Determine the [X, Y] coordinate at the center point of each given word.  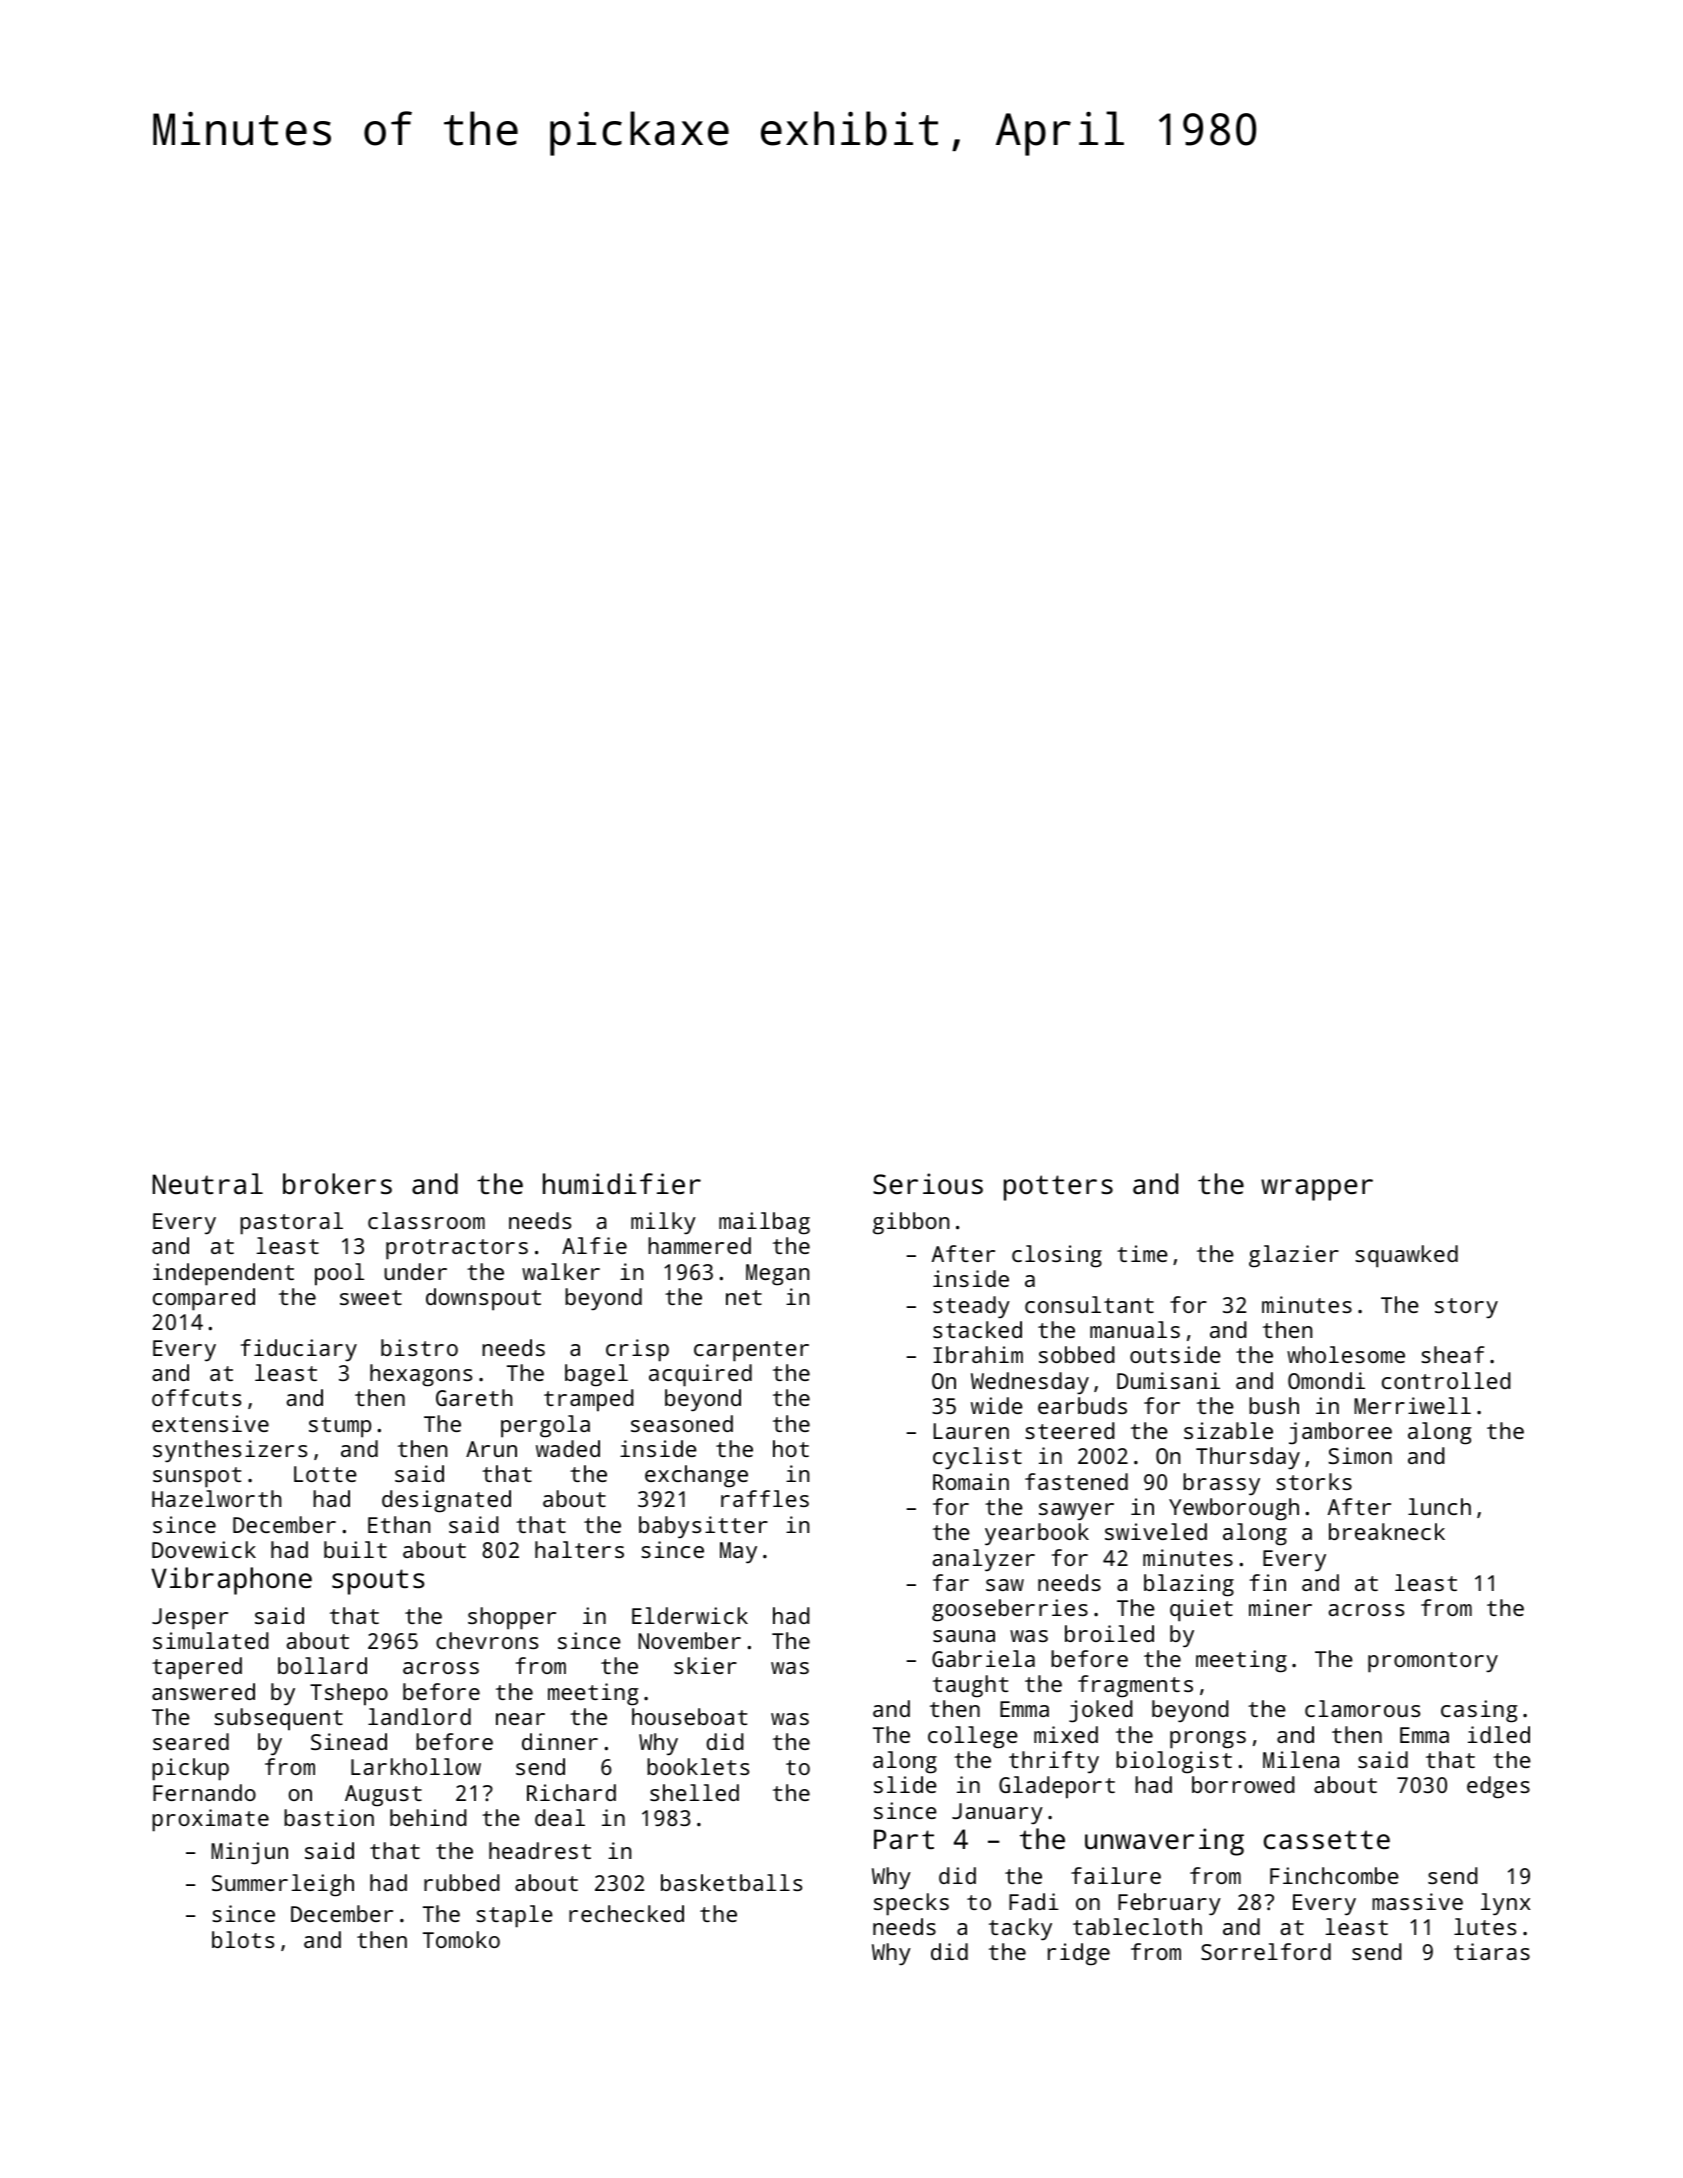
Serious [928, 1184]
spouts [378, 1582]
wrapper [1317, 1190]
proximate [210, 1820]
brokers [337, 1184]
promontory [1433, 1662]
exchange [696, 1476]
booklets [698, 1766]
